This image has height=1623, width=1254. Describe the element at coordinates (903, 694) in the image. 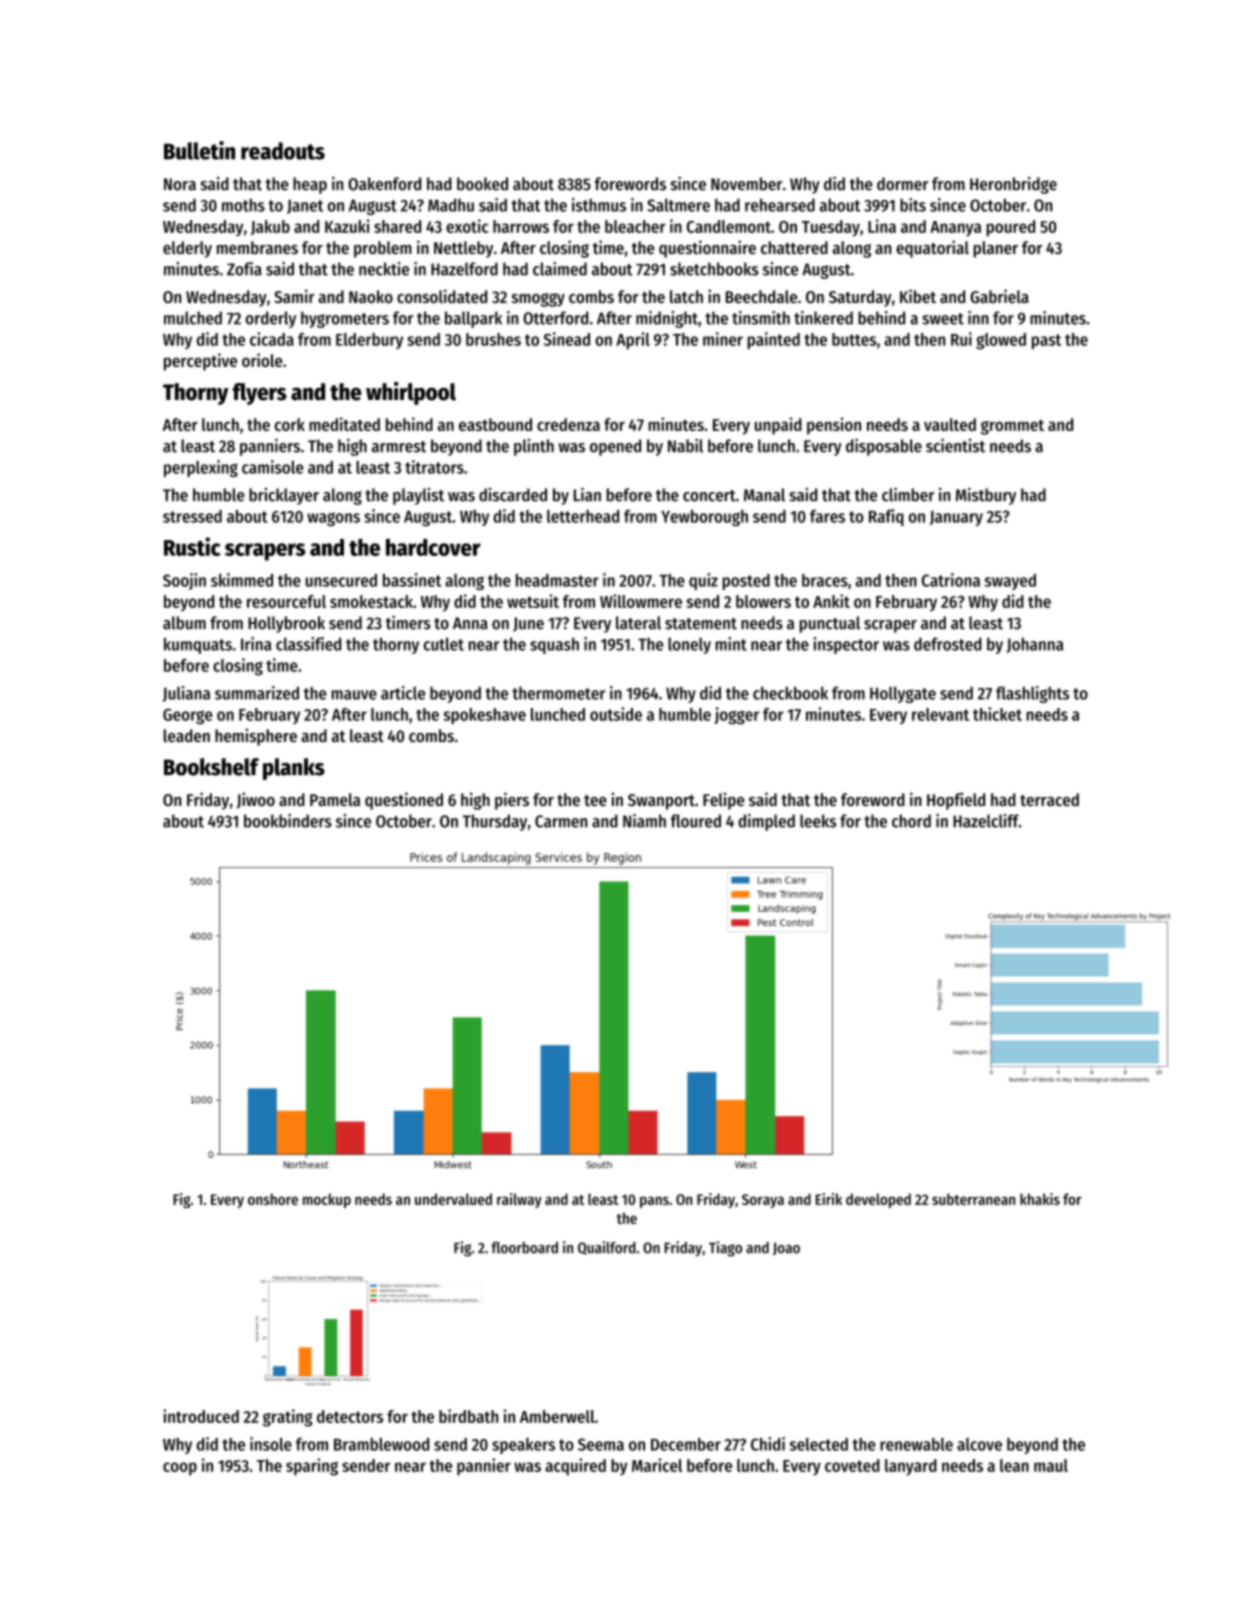

I see `Hollygate` at that location.
